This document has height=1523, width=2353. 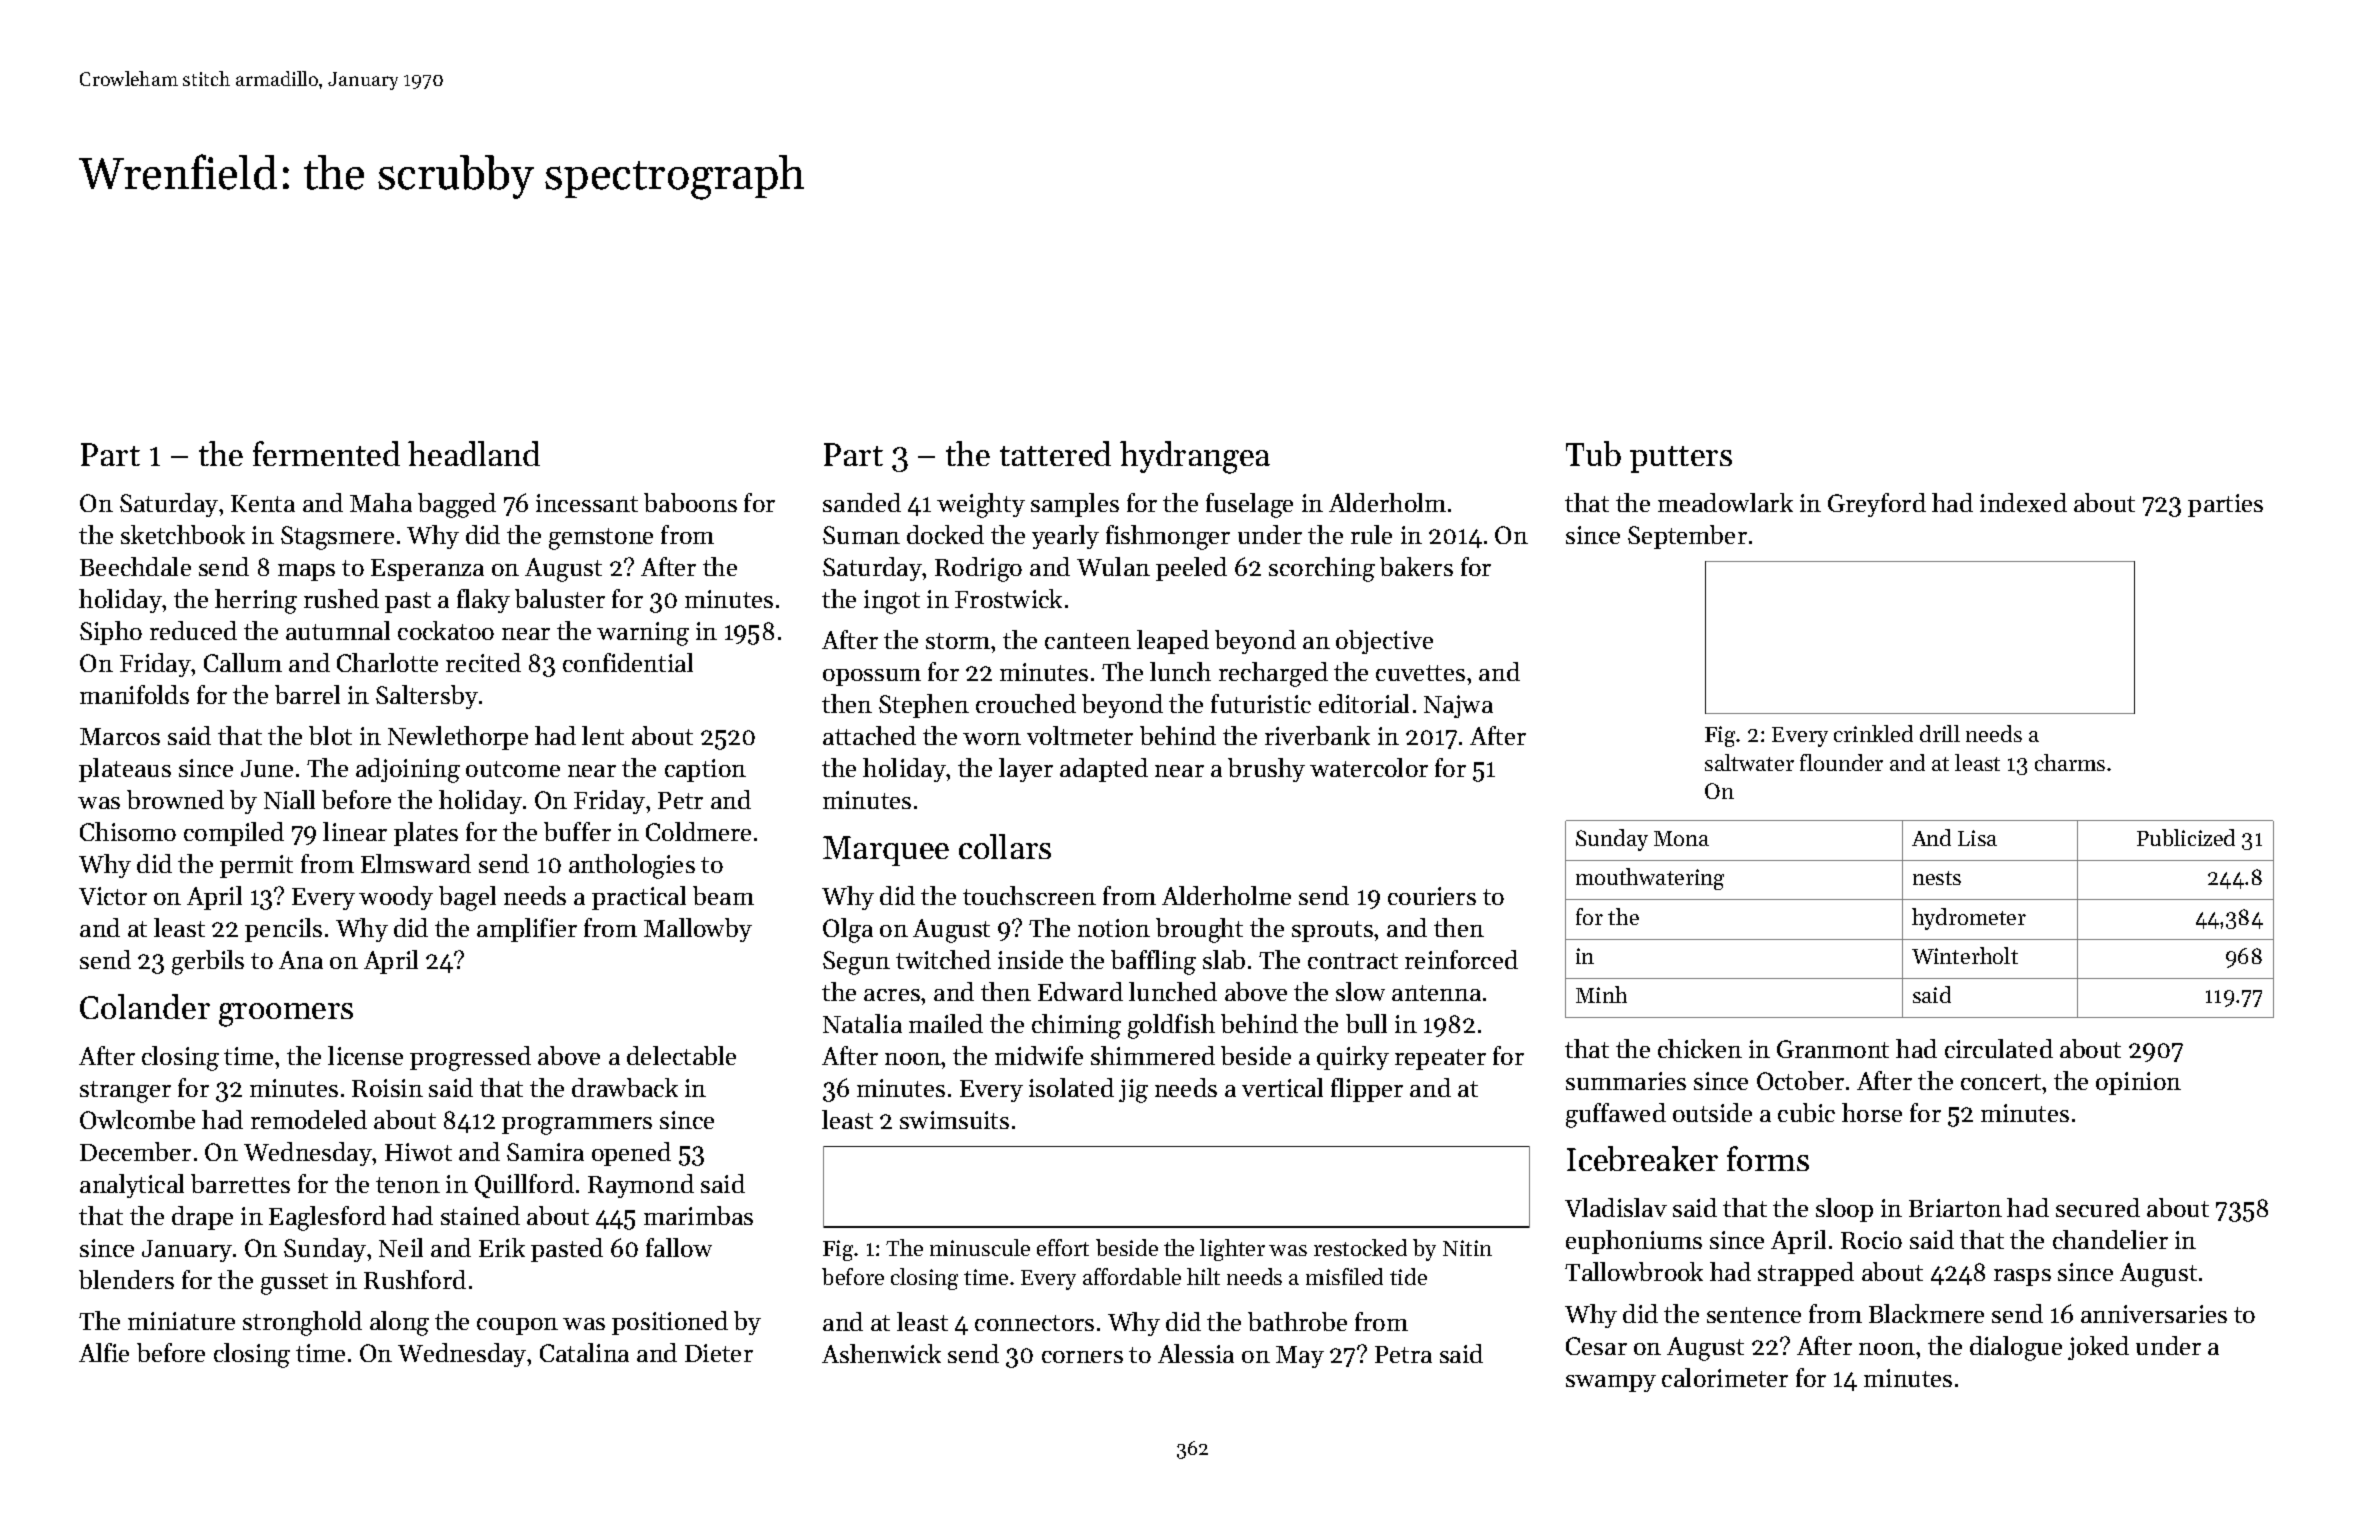 What do you see at coordinates (1700, 1048) in the document?
I see `chicken` at bounding box center [1700, 1048].
